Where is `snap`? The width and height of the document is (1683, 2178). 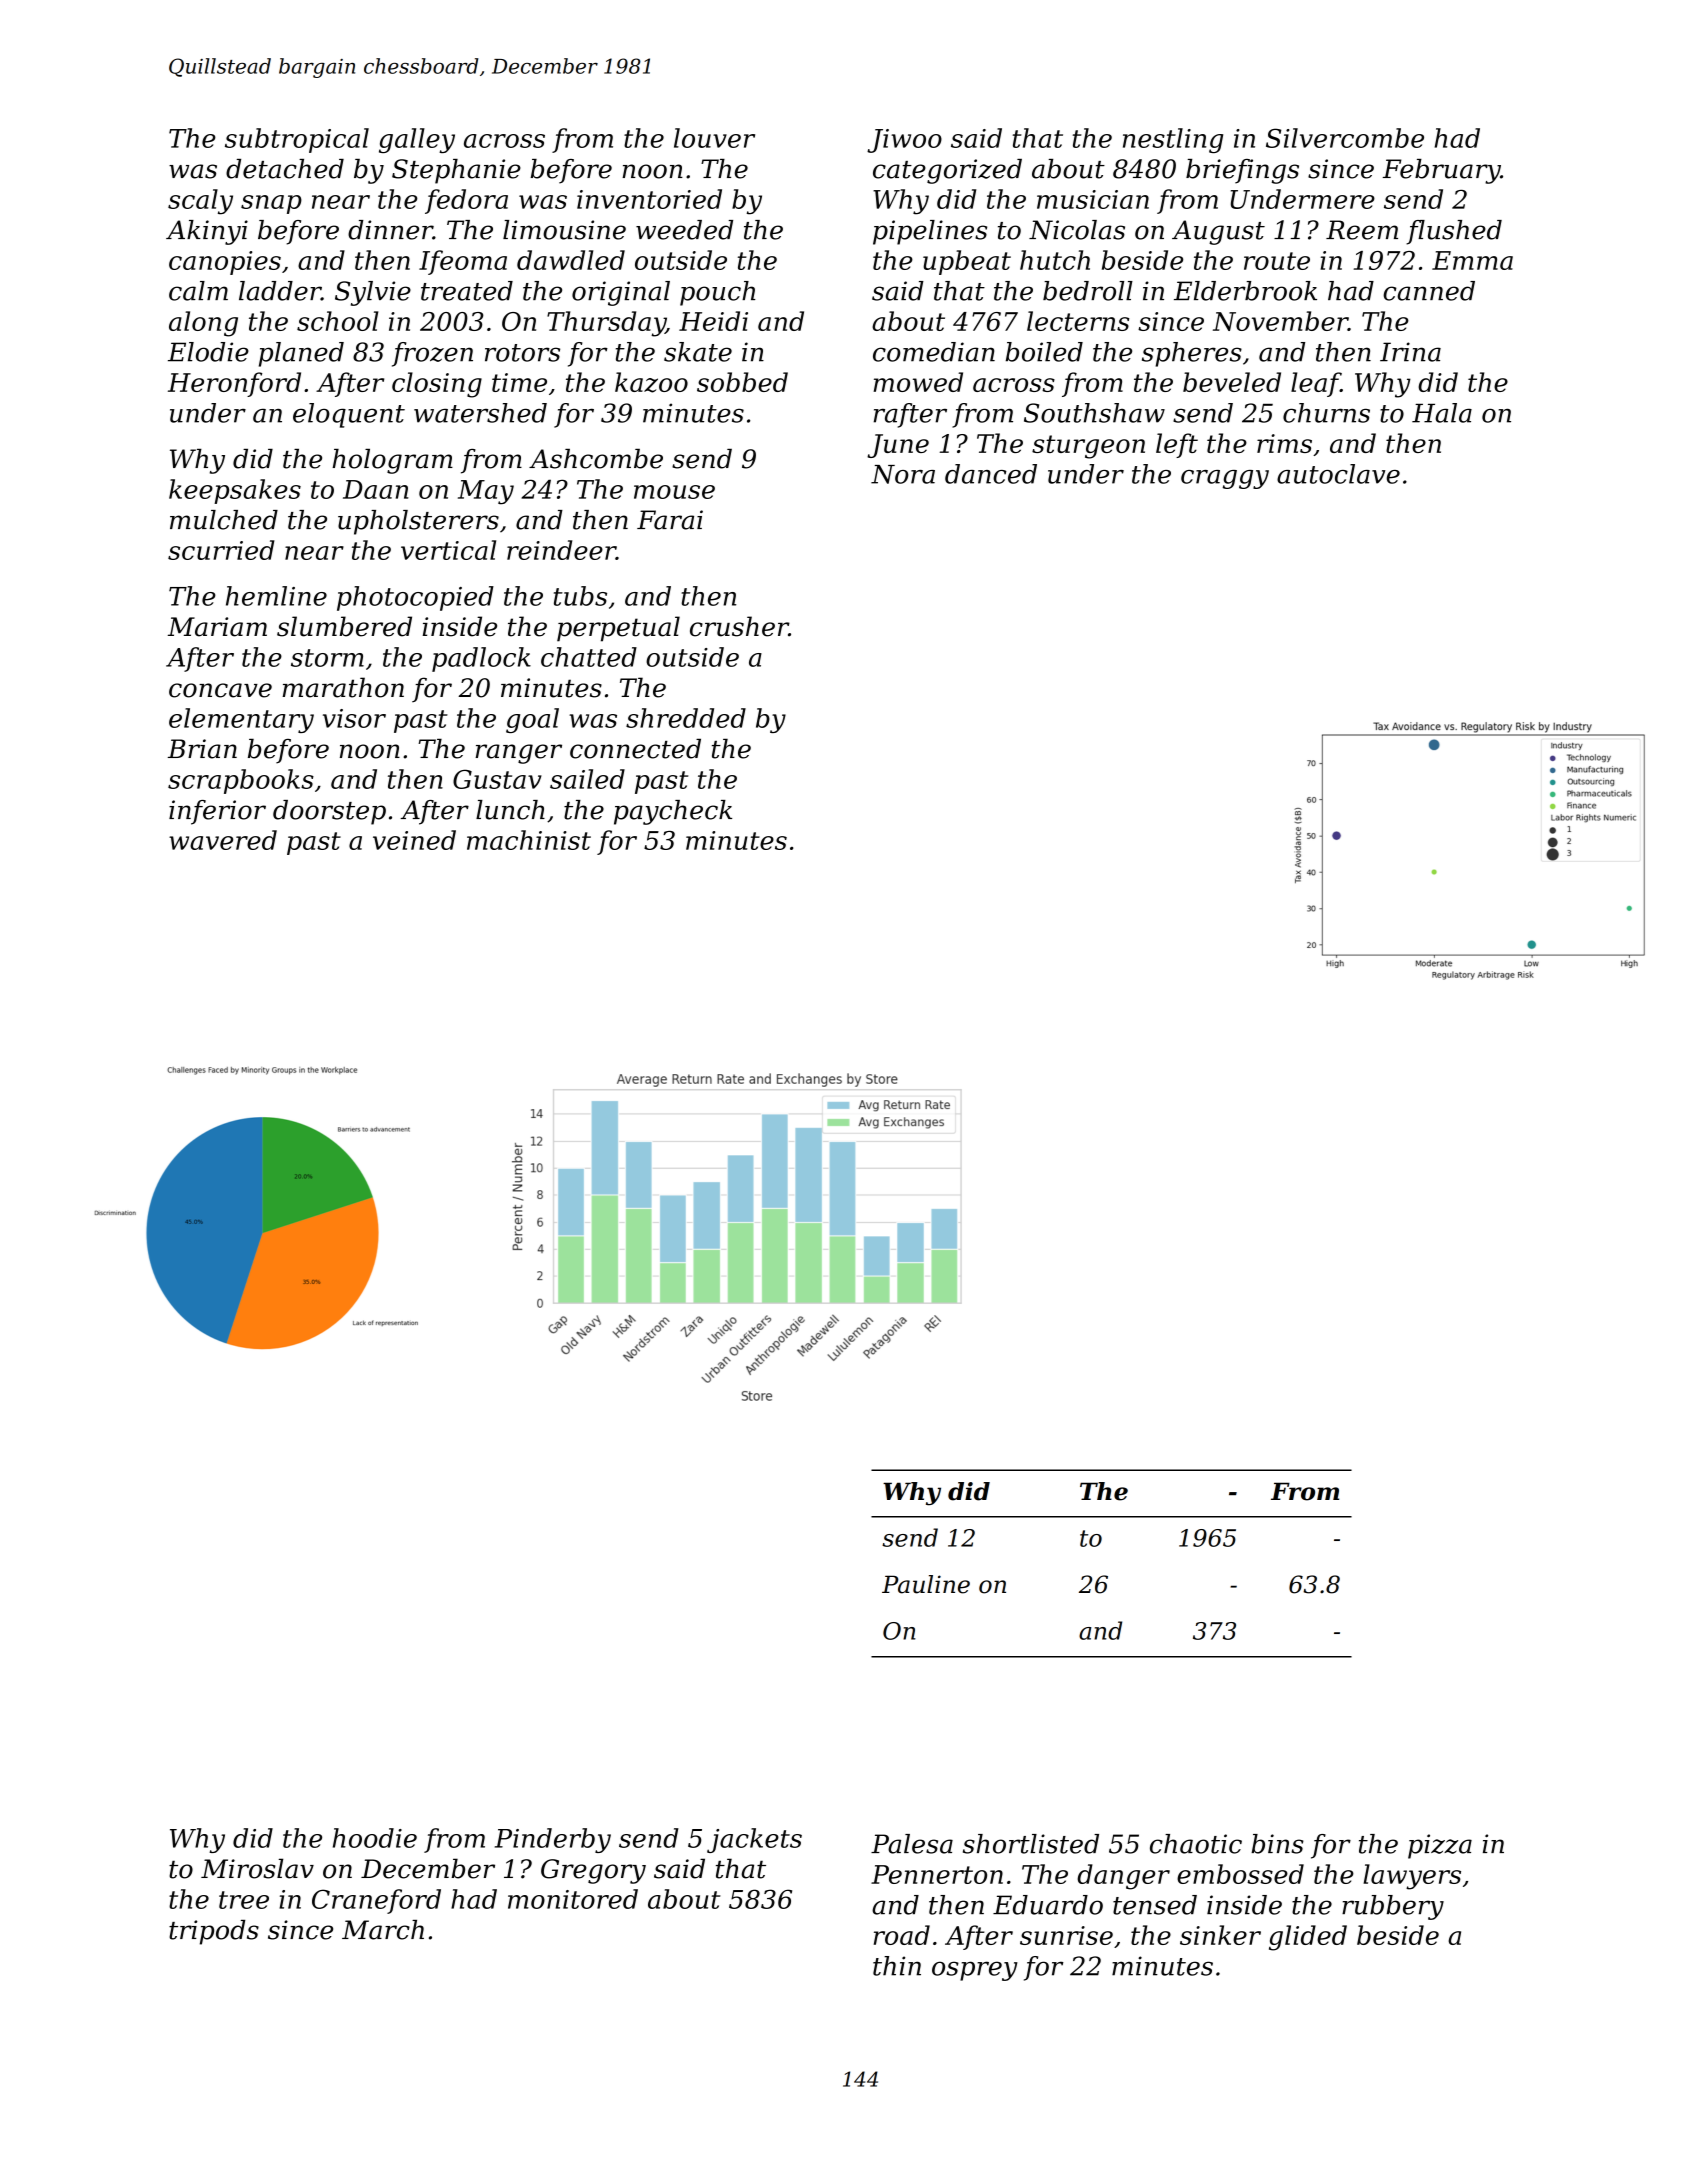
snap is located at coordinates (271, 204).
